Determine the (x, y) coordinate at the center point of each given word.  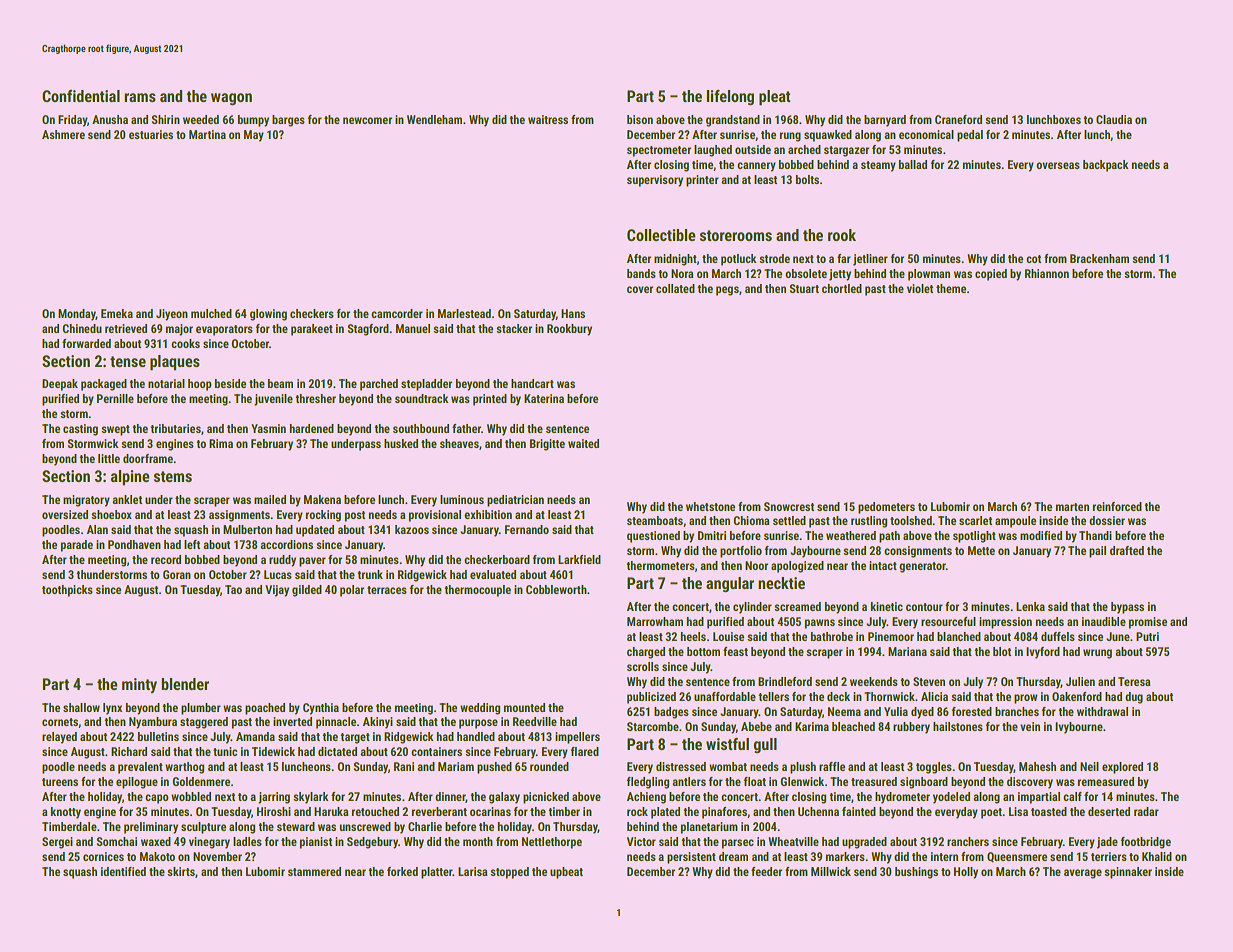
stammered (314, 871)
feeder (766, 871)
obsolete (806, 273)
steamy (878, 166)
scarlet (975, 520)
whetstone (710, 506)
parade (77, 546)
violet (920, 288)
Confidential (81, 96)
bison (640, 119)
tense (128, 361)
